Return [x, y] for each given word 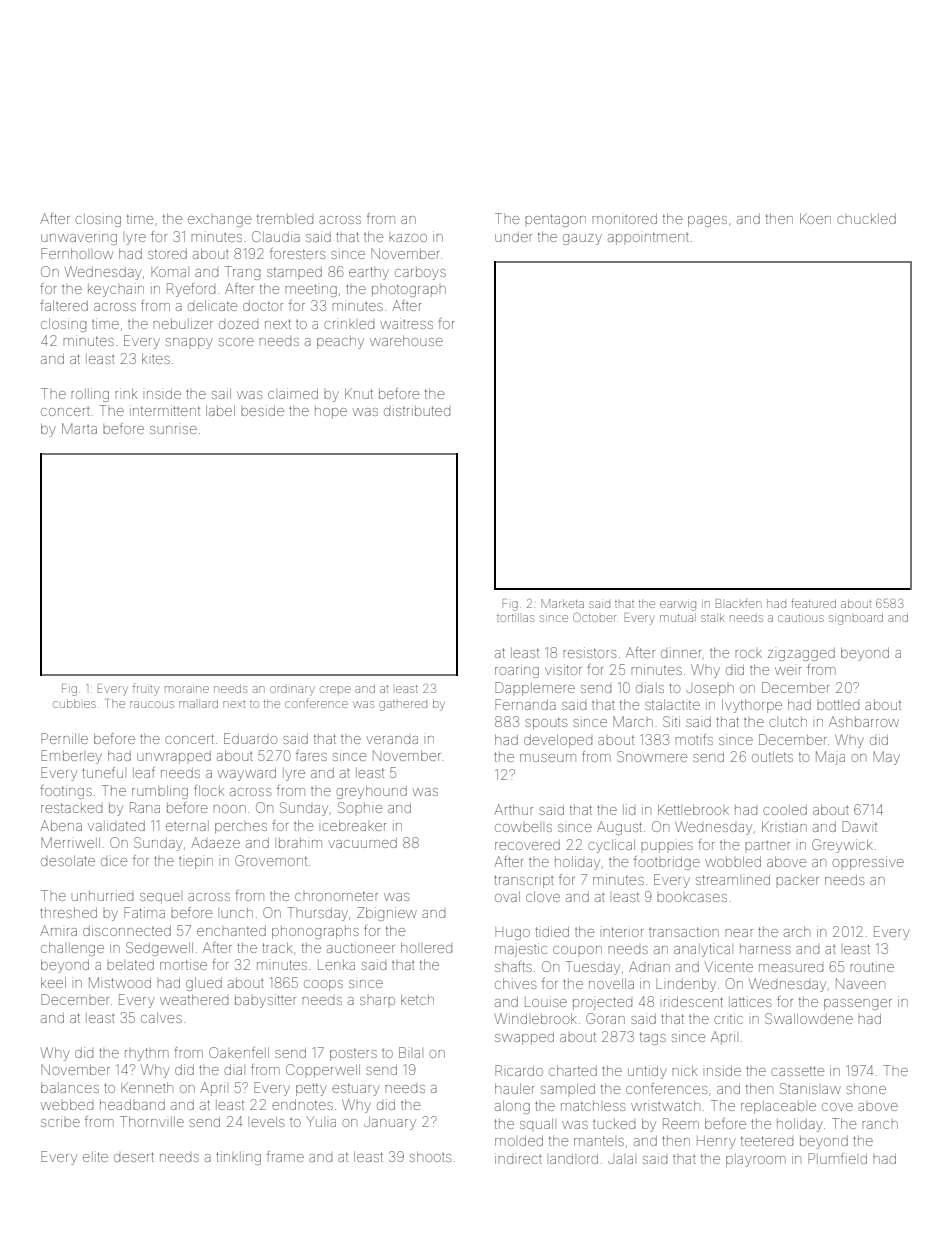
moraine [187, 689]
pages [707, 221]
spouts [546, 723]
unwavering [79, 238]
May [886, 758]
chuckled [866, 219]
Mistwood [120, 982]
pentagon [555, 220]
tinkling [238, 1158]
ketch [417, 999]
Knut [359, 393]
